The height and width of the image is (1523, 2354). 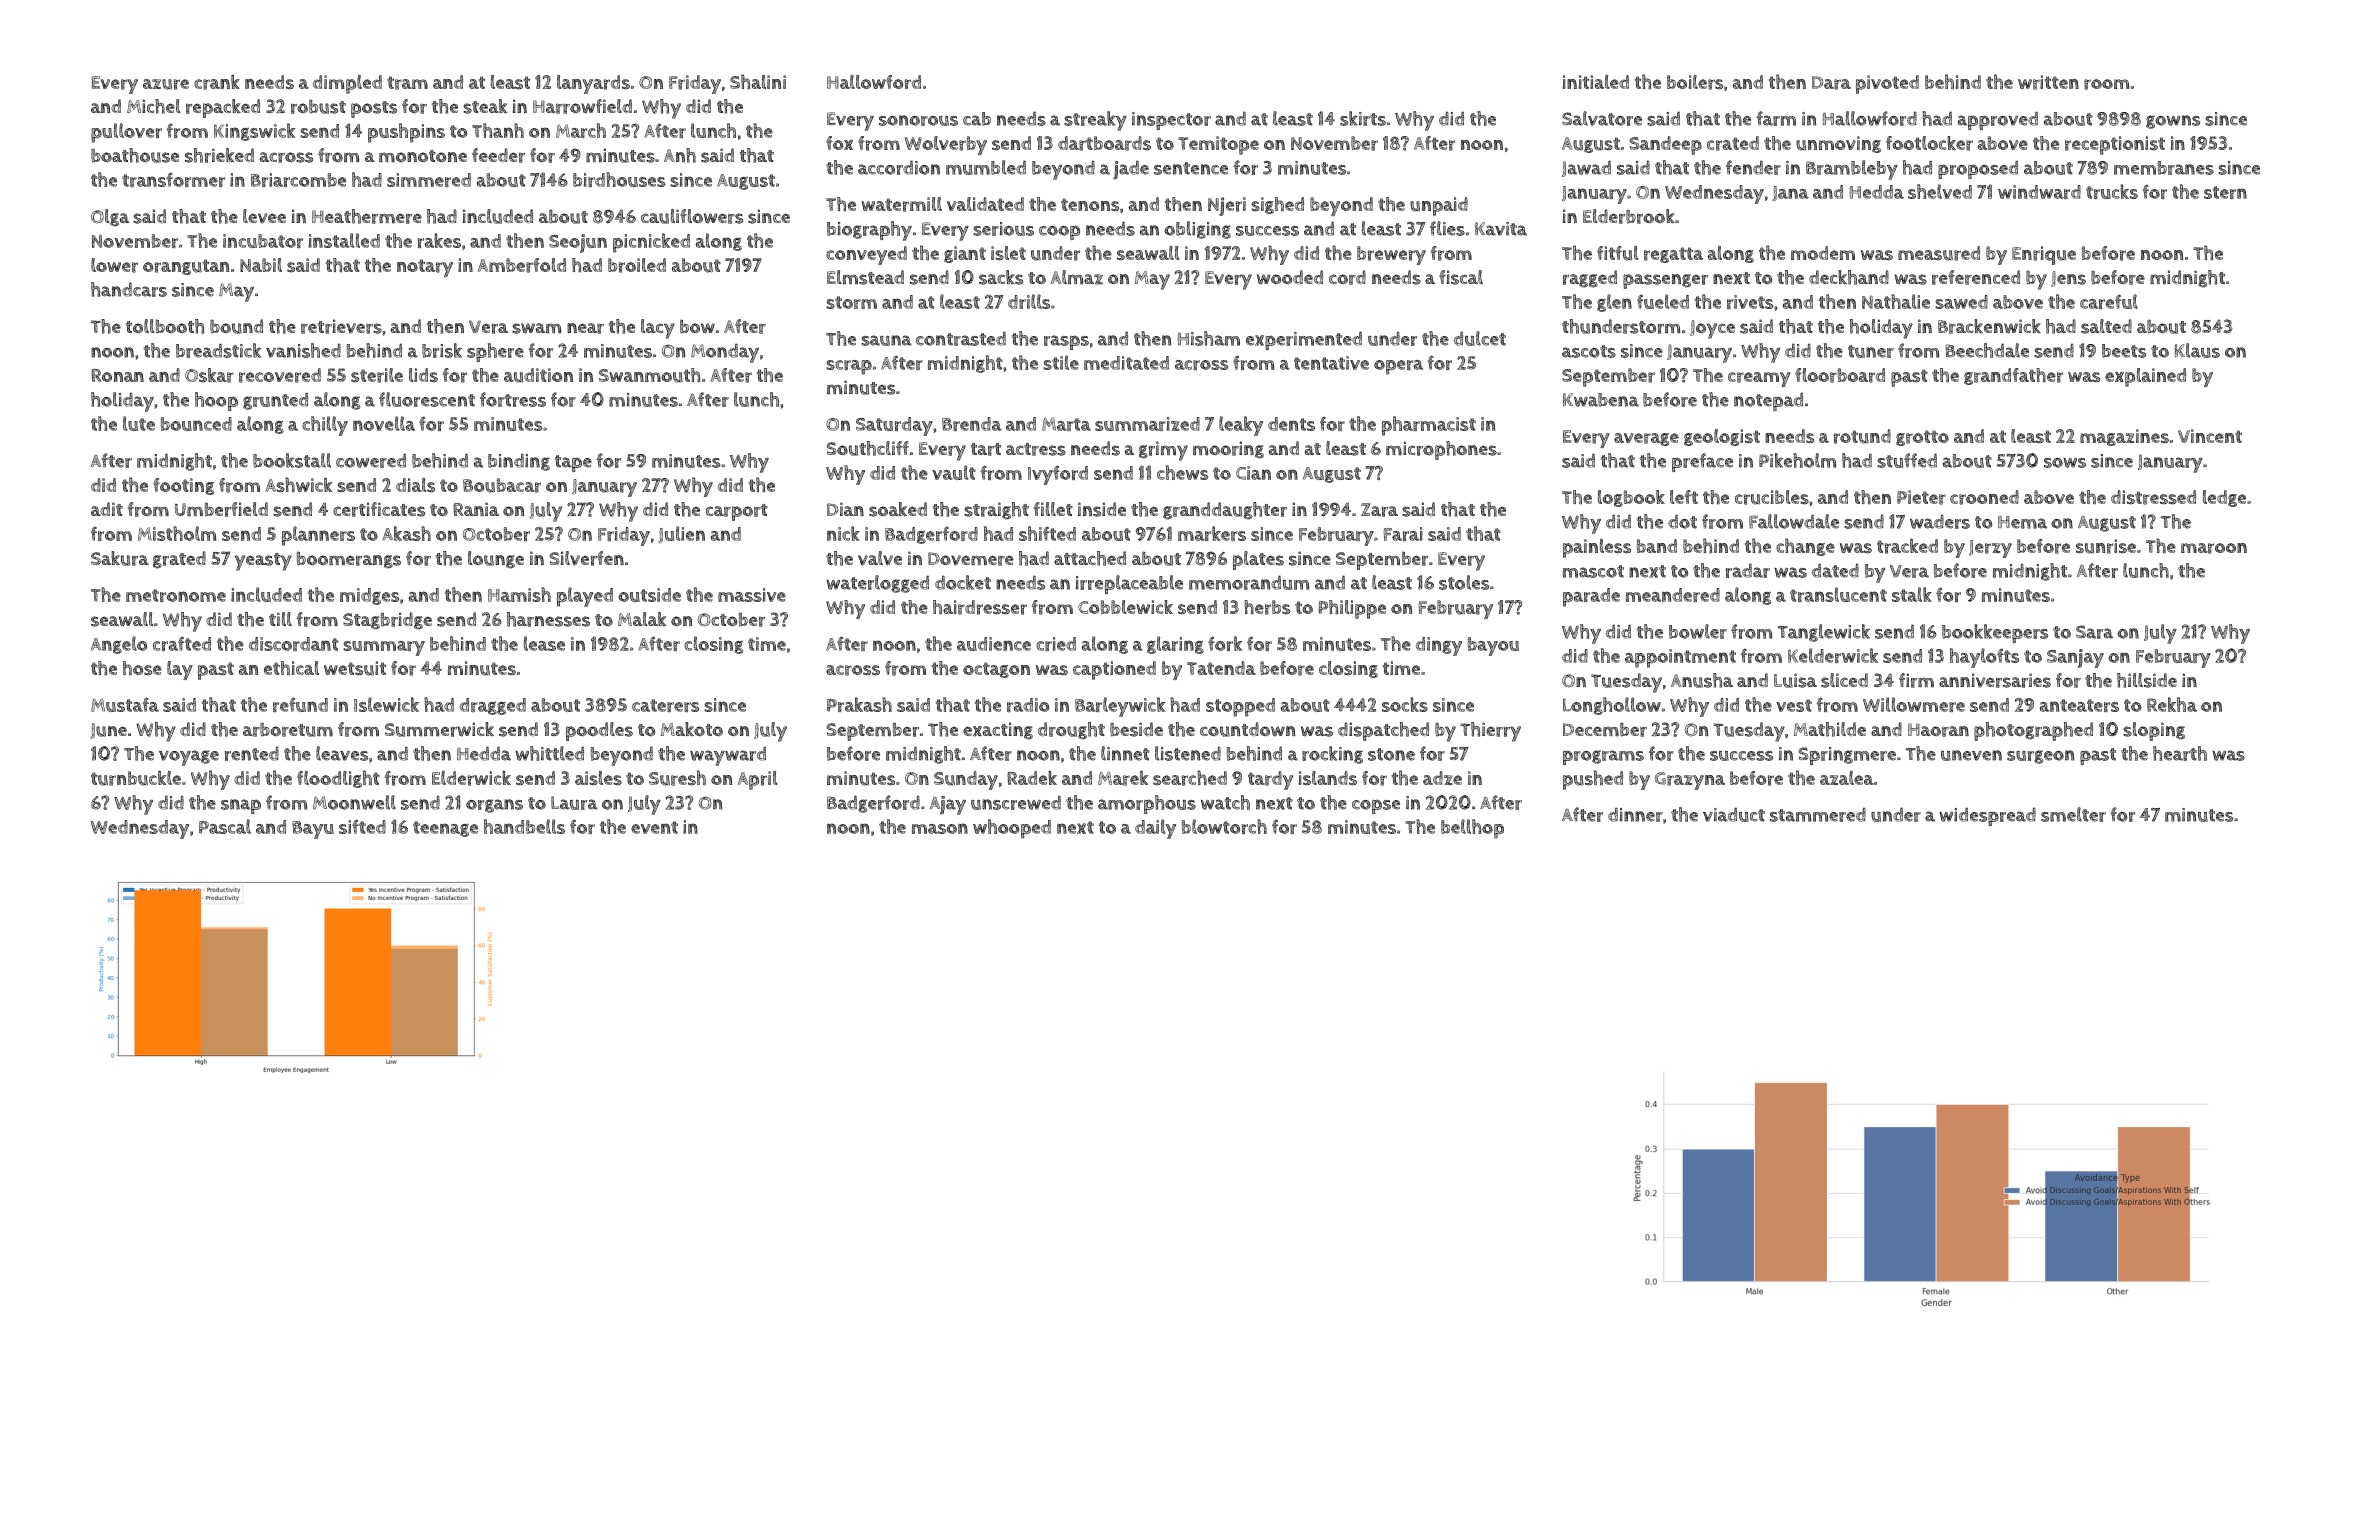 I want to click on near, so click(x=585, y=328).
